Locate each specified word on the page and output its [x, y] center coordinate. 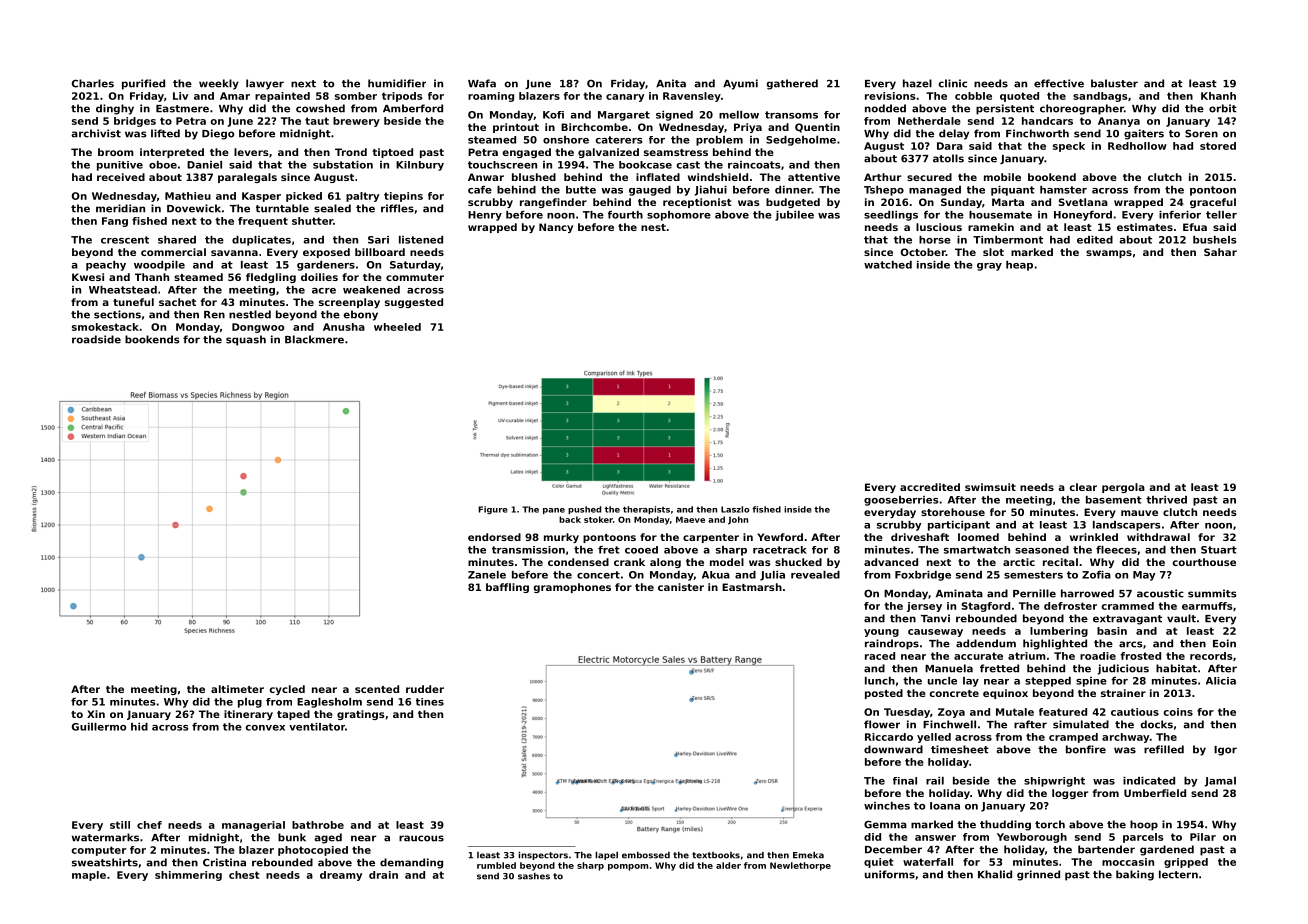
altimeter [237, 689]
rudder [425, 689]
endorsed [494, 537]
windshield [718, 177]
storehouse [953, 512]
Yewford [780, 537]
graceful [1213, 203]
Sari [378, 240]
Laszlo [735, 509]
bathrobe [318, 825]
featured [1063, 712]
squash [246, 340]
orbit [1223, 108]
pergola [1123, 488]
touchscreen [502, 165]
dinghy [115, 109]
